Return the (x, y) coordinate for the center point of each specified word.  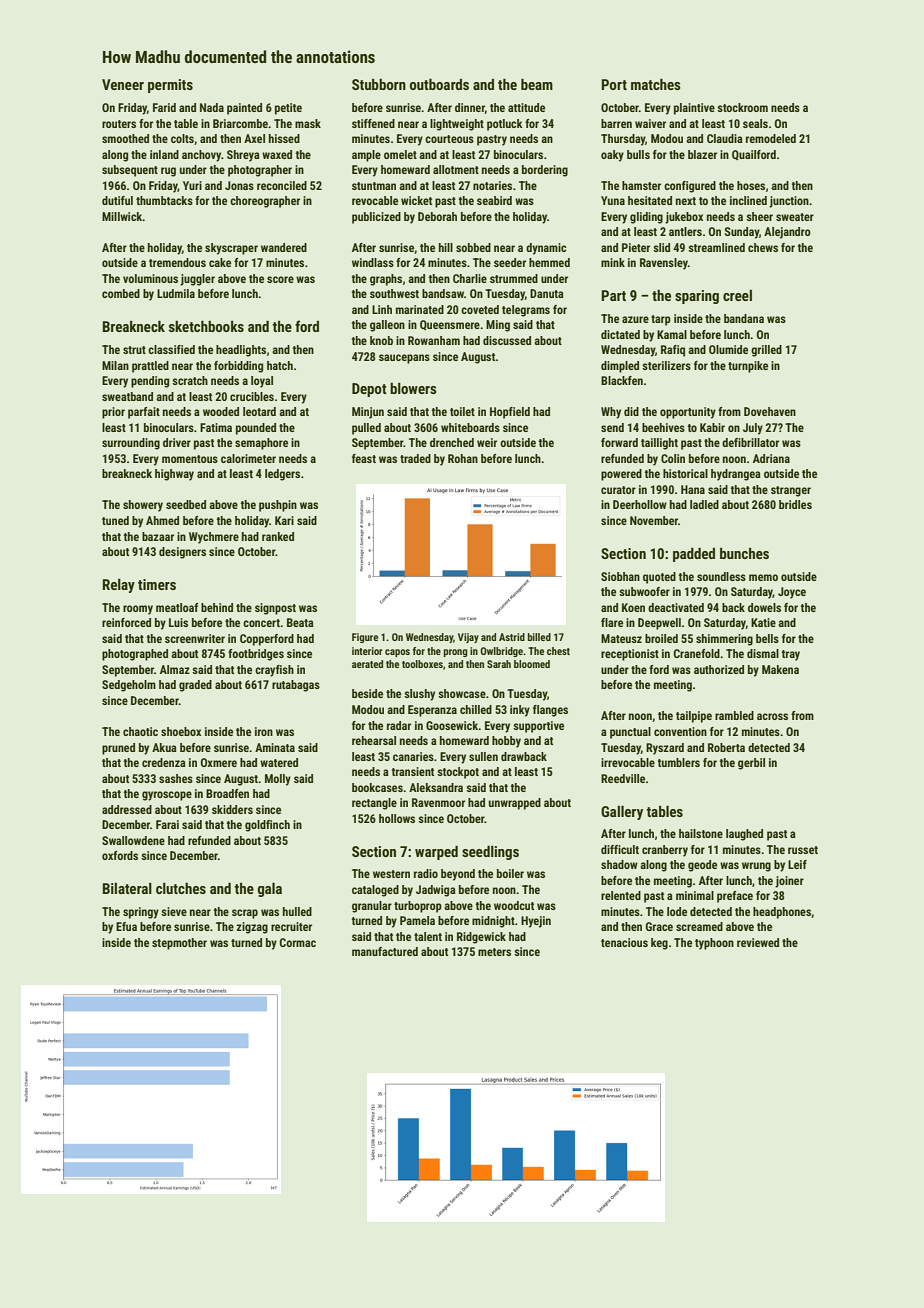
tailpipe (694, 717)
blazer (702, 154)
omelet (400, 154)
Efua (126, 926)
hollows (397, 818)
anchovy (201, 156)
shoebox (181, 731)
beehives (663, 427)
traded (415, 458)
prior (113, 413)
